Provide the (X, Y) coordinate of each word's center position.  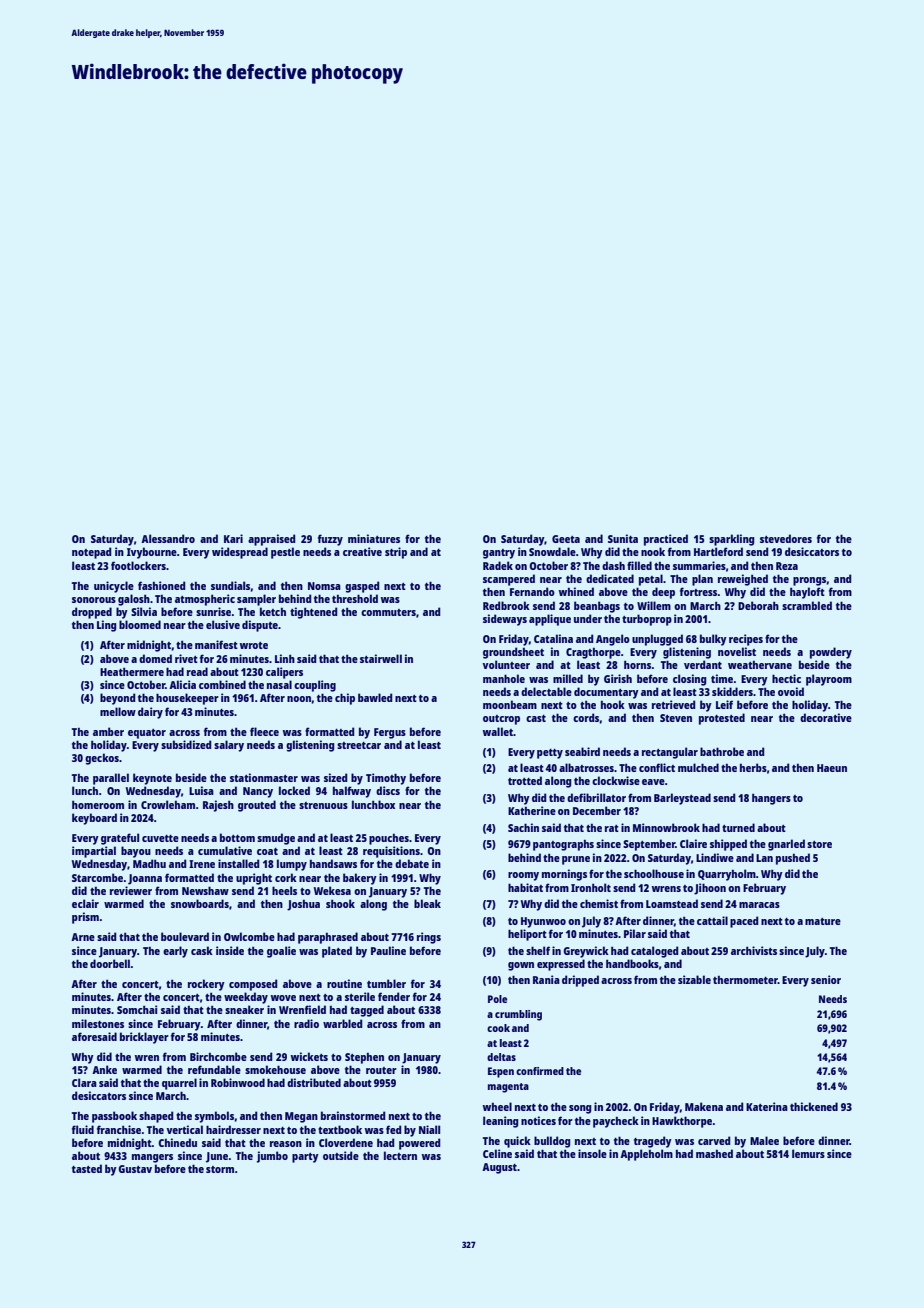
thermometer (745, 980)
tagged (367, 1011)
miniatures (374, 538)
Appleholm (646, 1155)
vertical (184, 1129)
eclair (85, 903)
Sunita (623, 538)
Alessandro (168, 538)
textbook (340, 1129)
